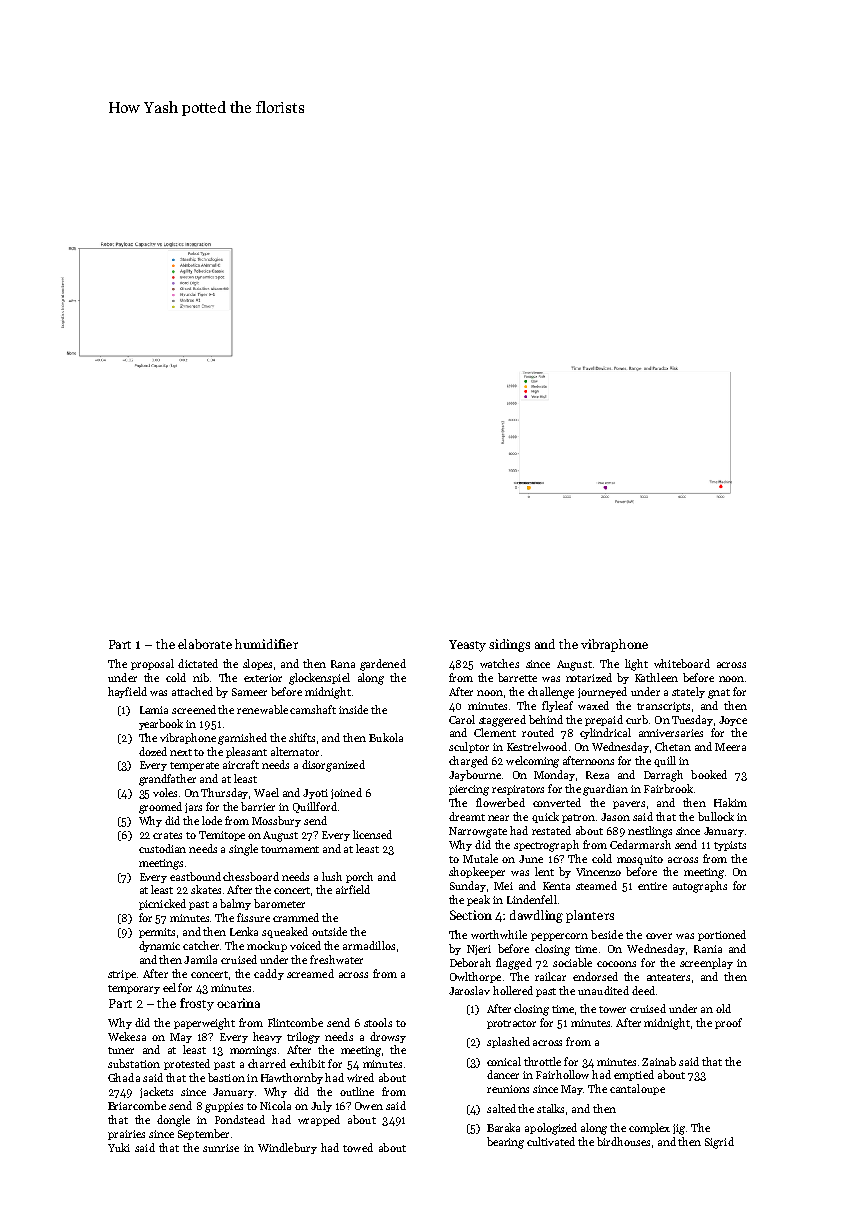 Image resolution: width=855 pixels, height=1213 pixels. Describe the element at coordinates (267, 946) in the screenshot. I see `mockup` at that location.
